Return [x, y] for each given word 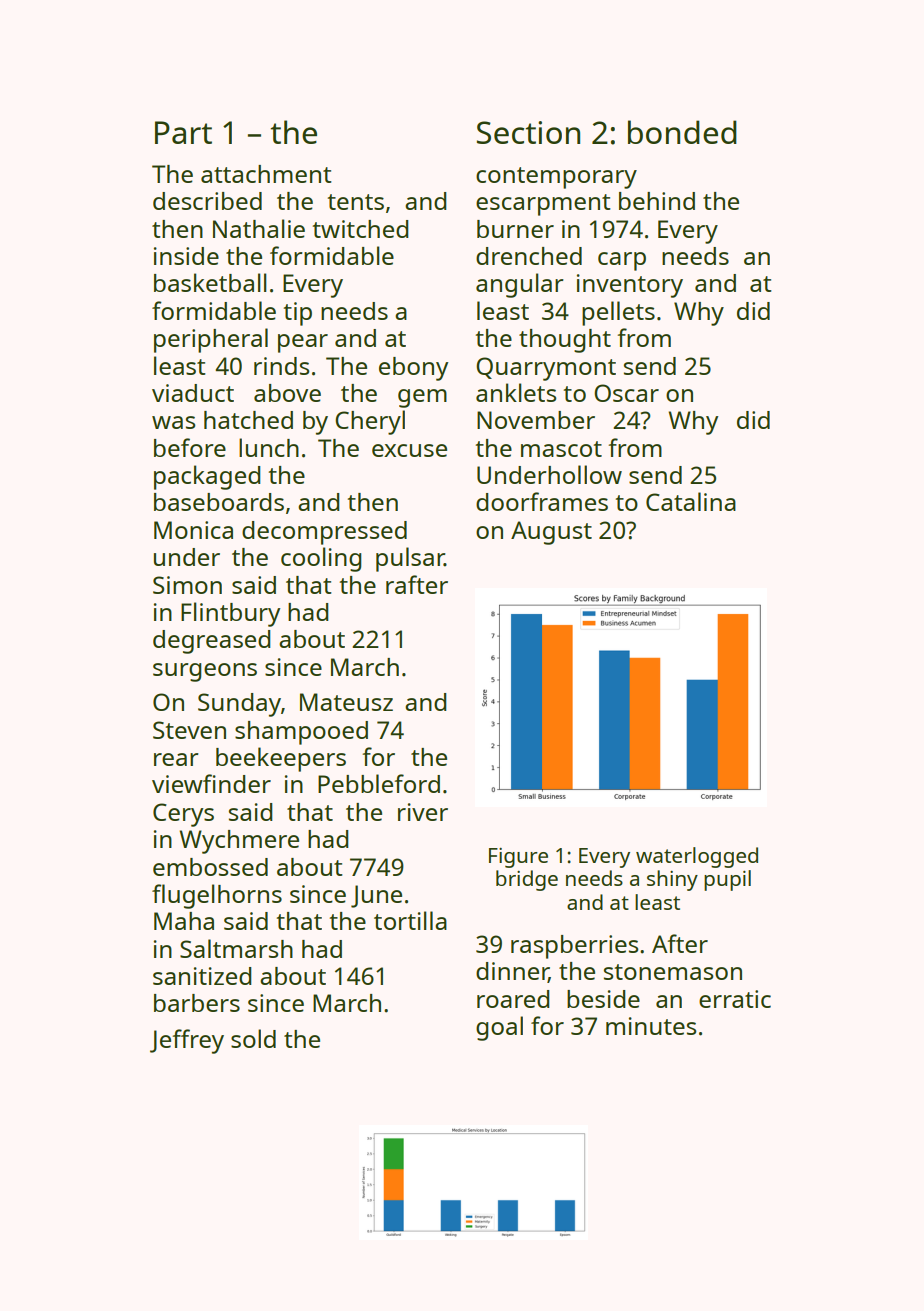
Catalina [691, 501]
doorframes [542, 501]
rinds [281, 366]
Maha [184, 921]
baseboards [219, 502]
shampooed [301, 733]
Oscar [626, 393]
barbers [197, 1003]
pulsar [410, 559]
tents [356, 202]
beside [603, 999]
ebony [413, 369]
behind [657, 201]
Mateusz [346, 702]
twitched [361, 229]
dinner [512, 972]
